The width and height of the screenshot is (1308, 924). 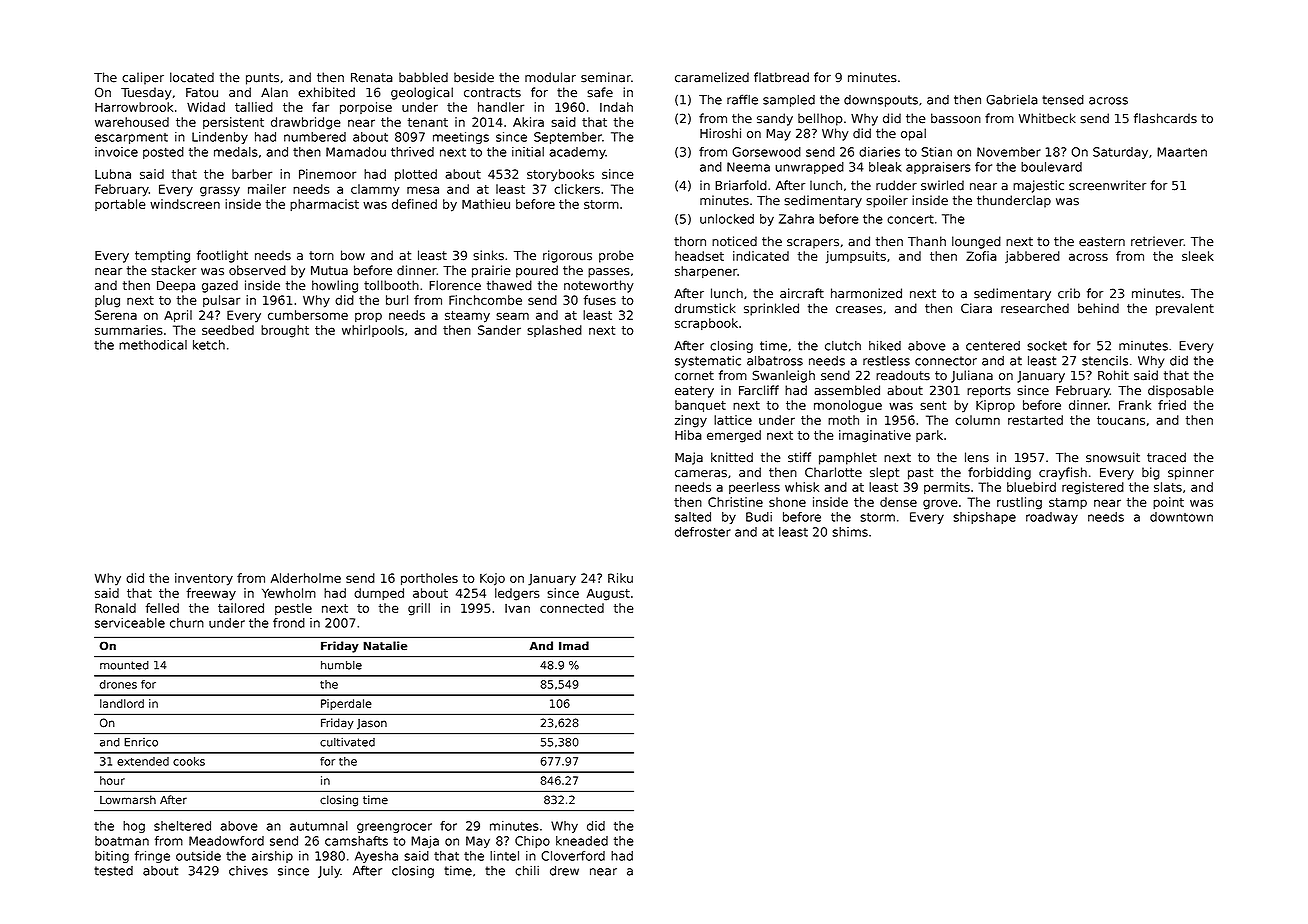 I want to click on unlocked, so click(x=727, y=219).
